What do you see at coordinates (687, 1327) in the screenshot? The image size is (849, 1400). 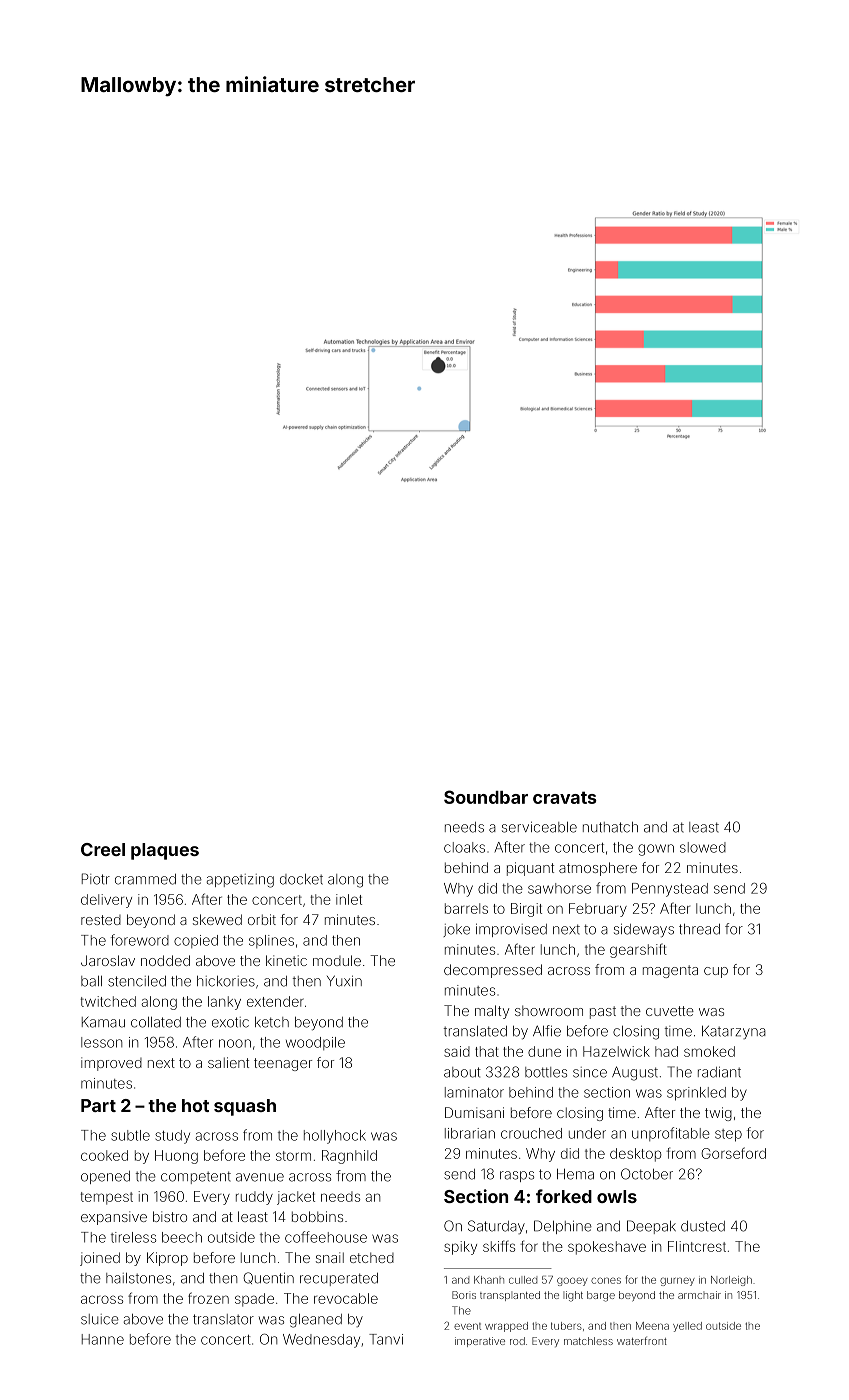 I see `yelled` at bounding box center [687, 1327].
